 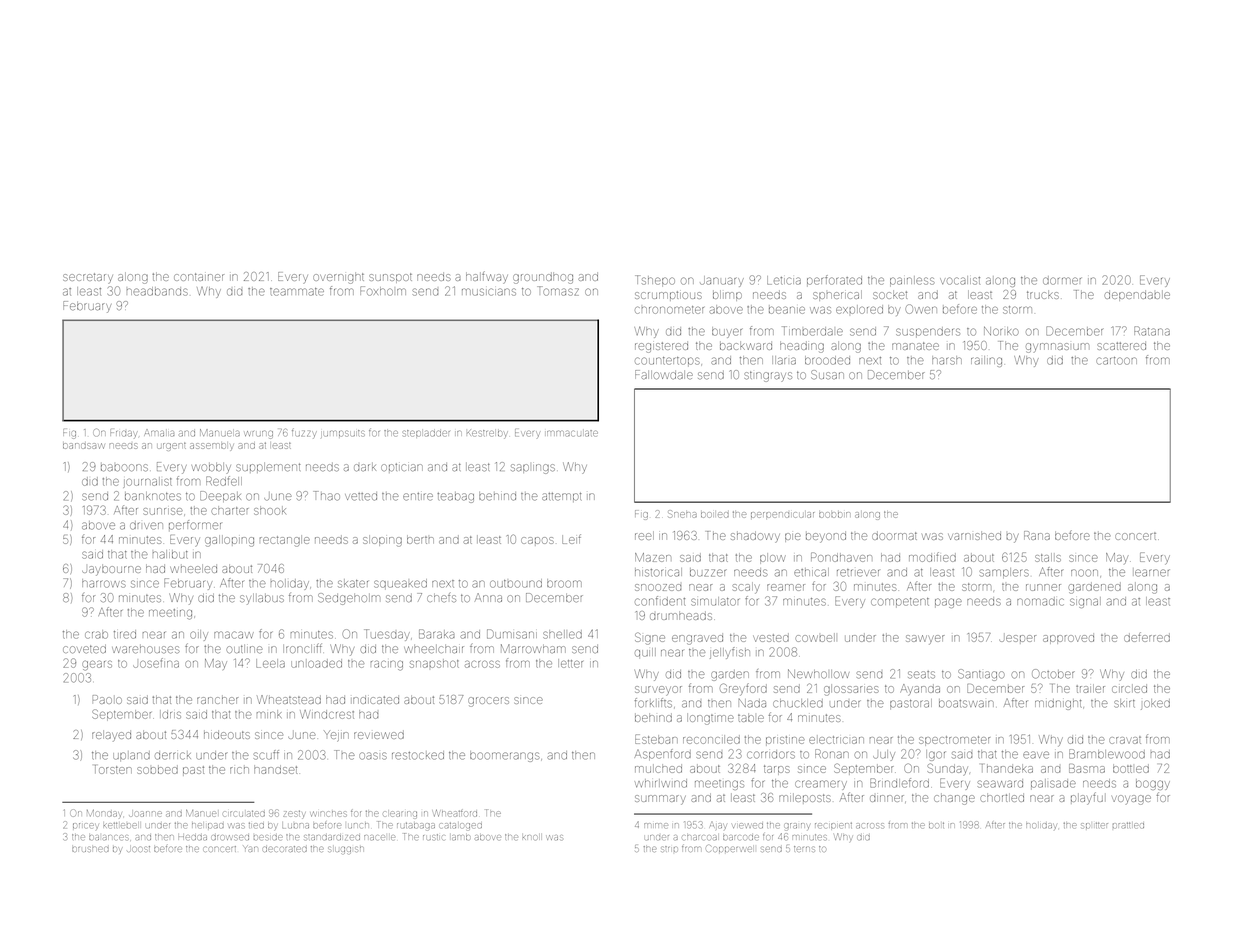 What do you see at coordinates (84, 649) in the screenshot?
I see `coveted` at bounding box center [84, 649].
